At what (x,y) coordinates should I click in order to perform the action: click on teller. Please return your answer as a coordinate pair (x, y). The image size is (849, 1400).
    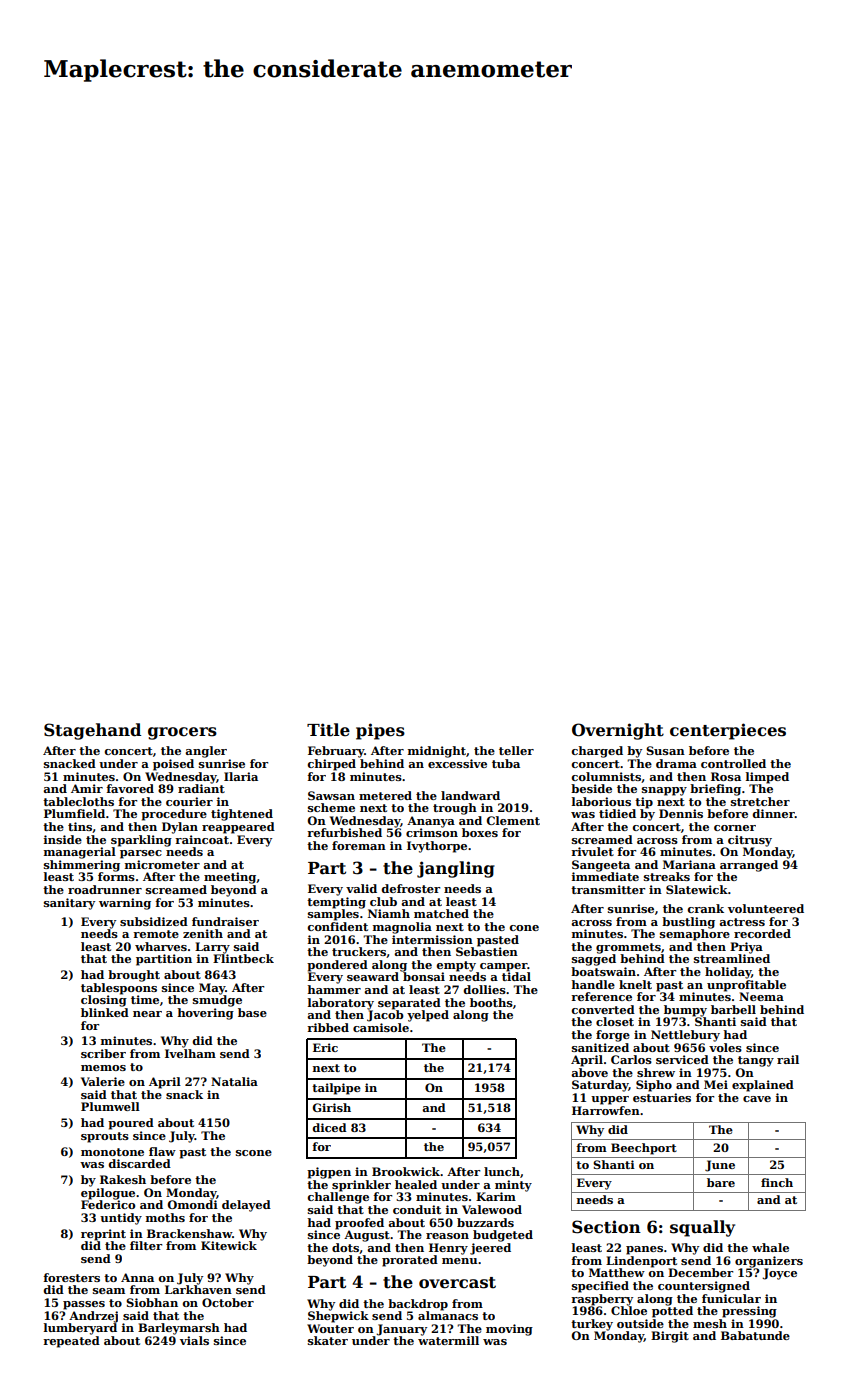
    Looking at the image, I should click on (516, 750).
